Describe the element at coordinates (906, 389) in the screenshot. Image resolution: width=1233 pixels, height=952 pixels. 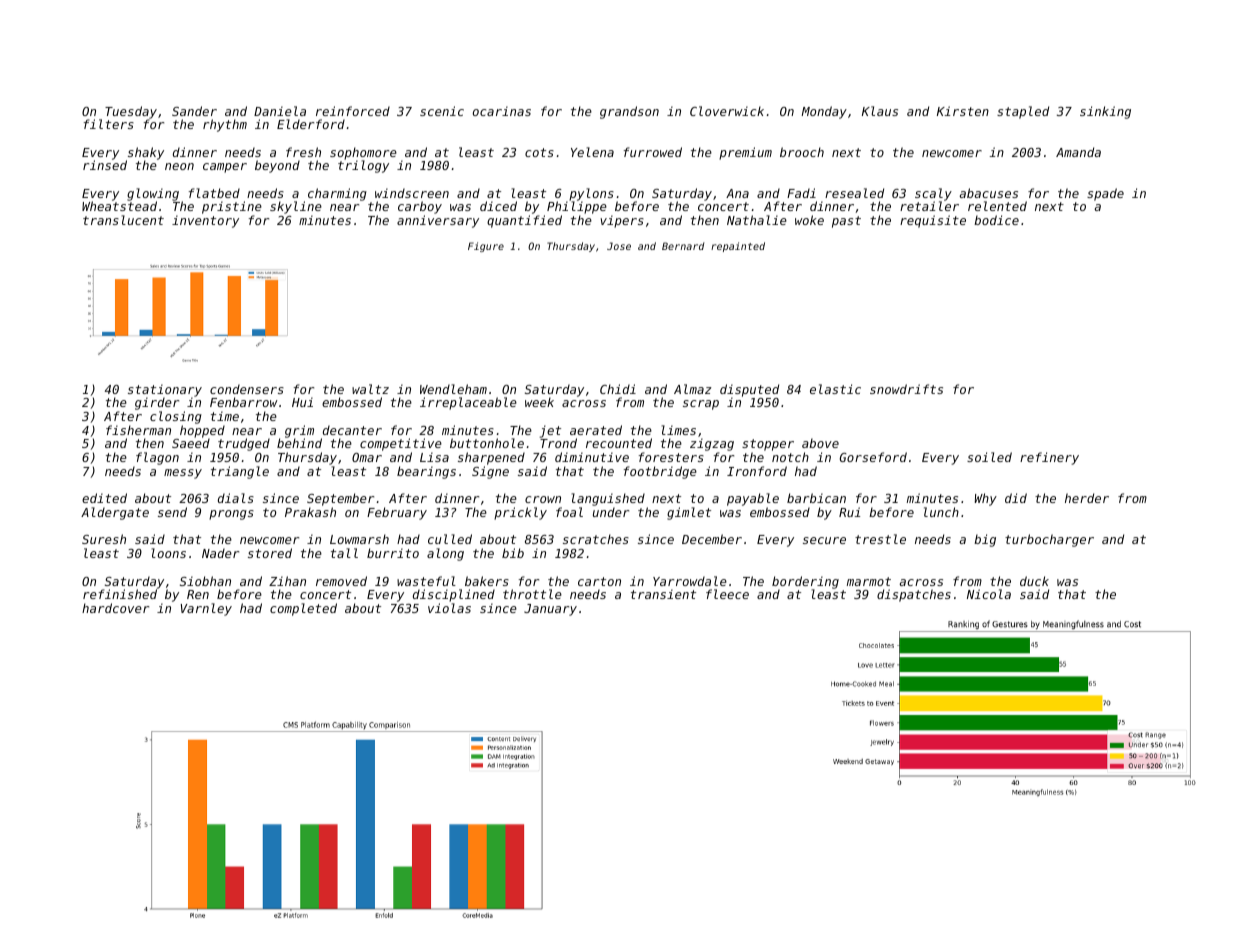
I see `snowdrifts` at that location.
